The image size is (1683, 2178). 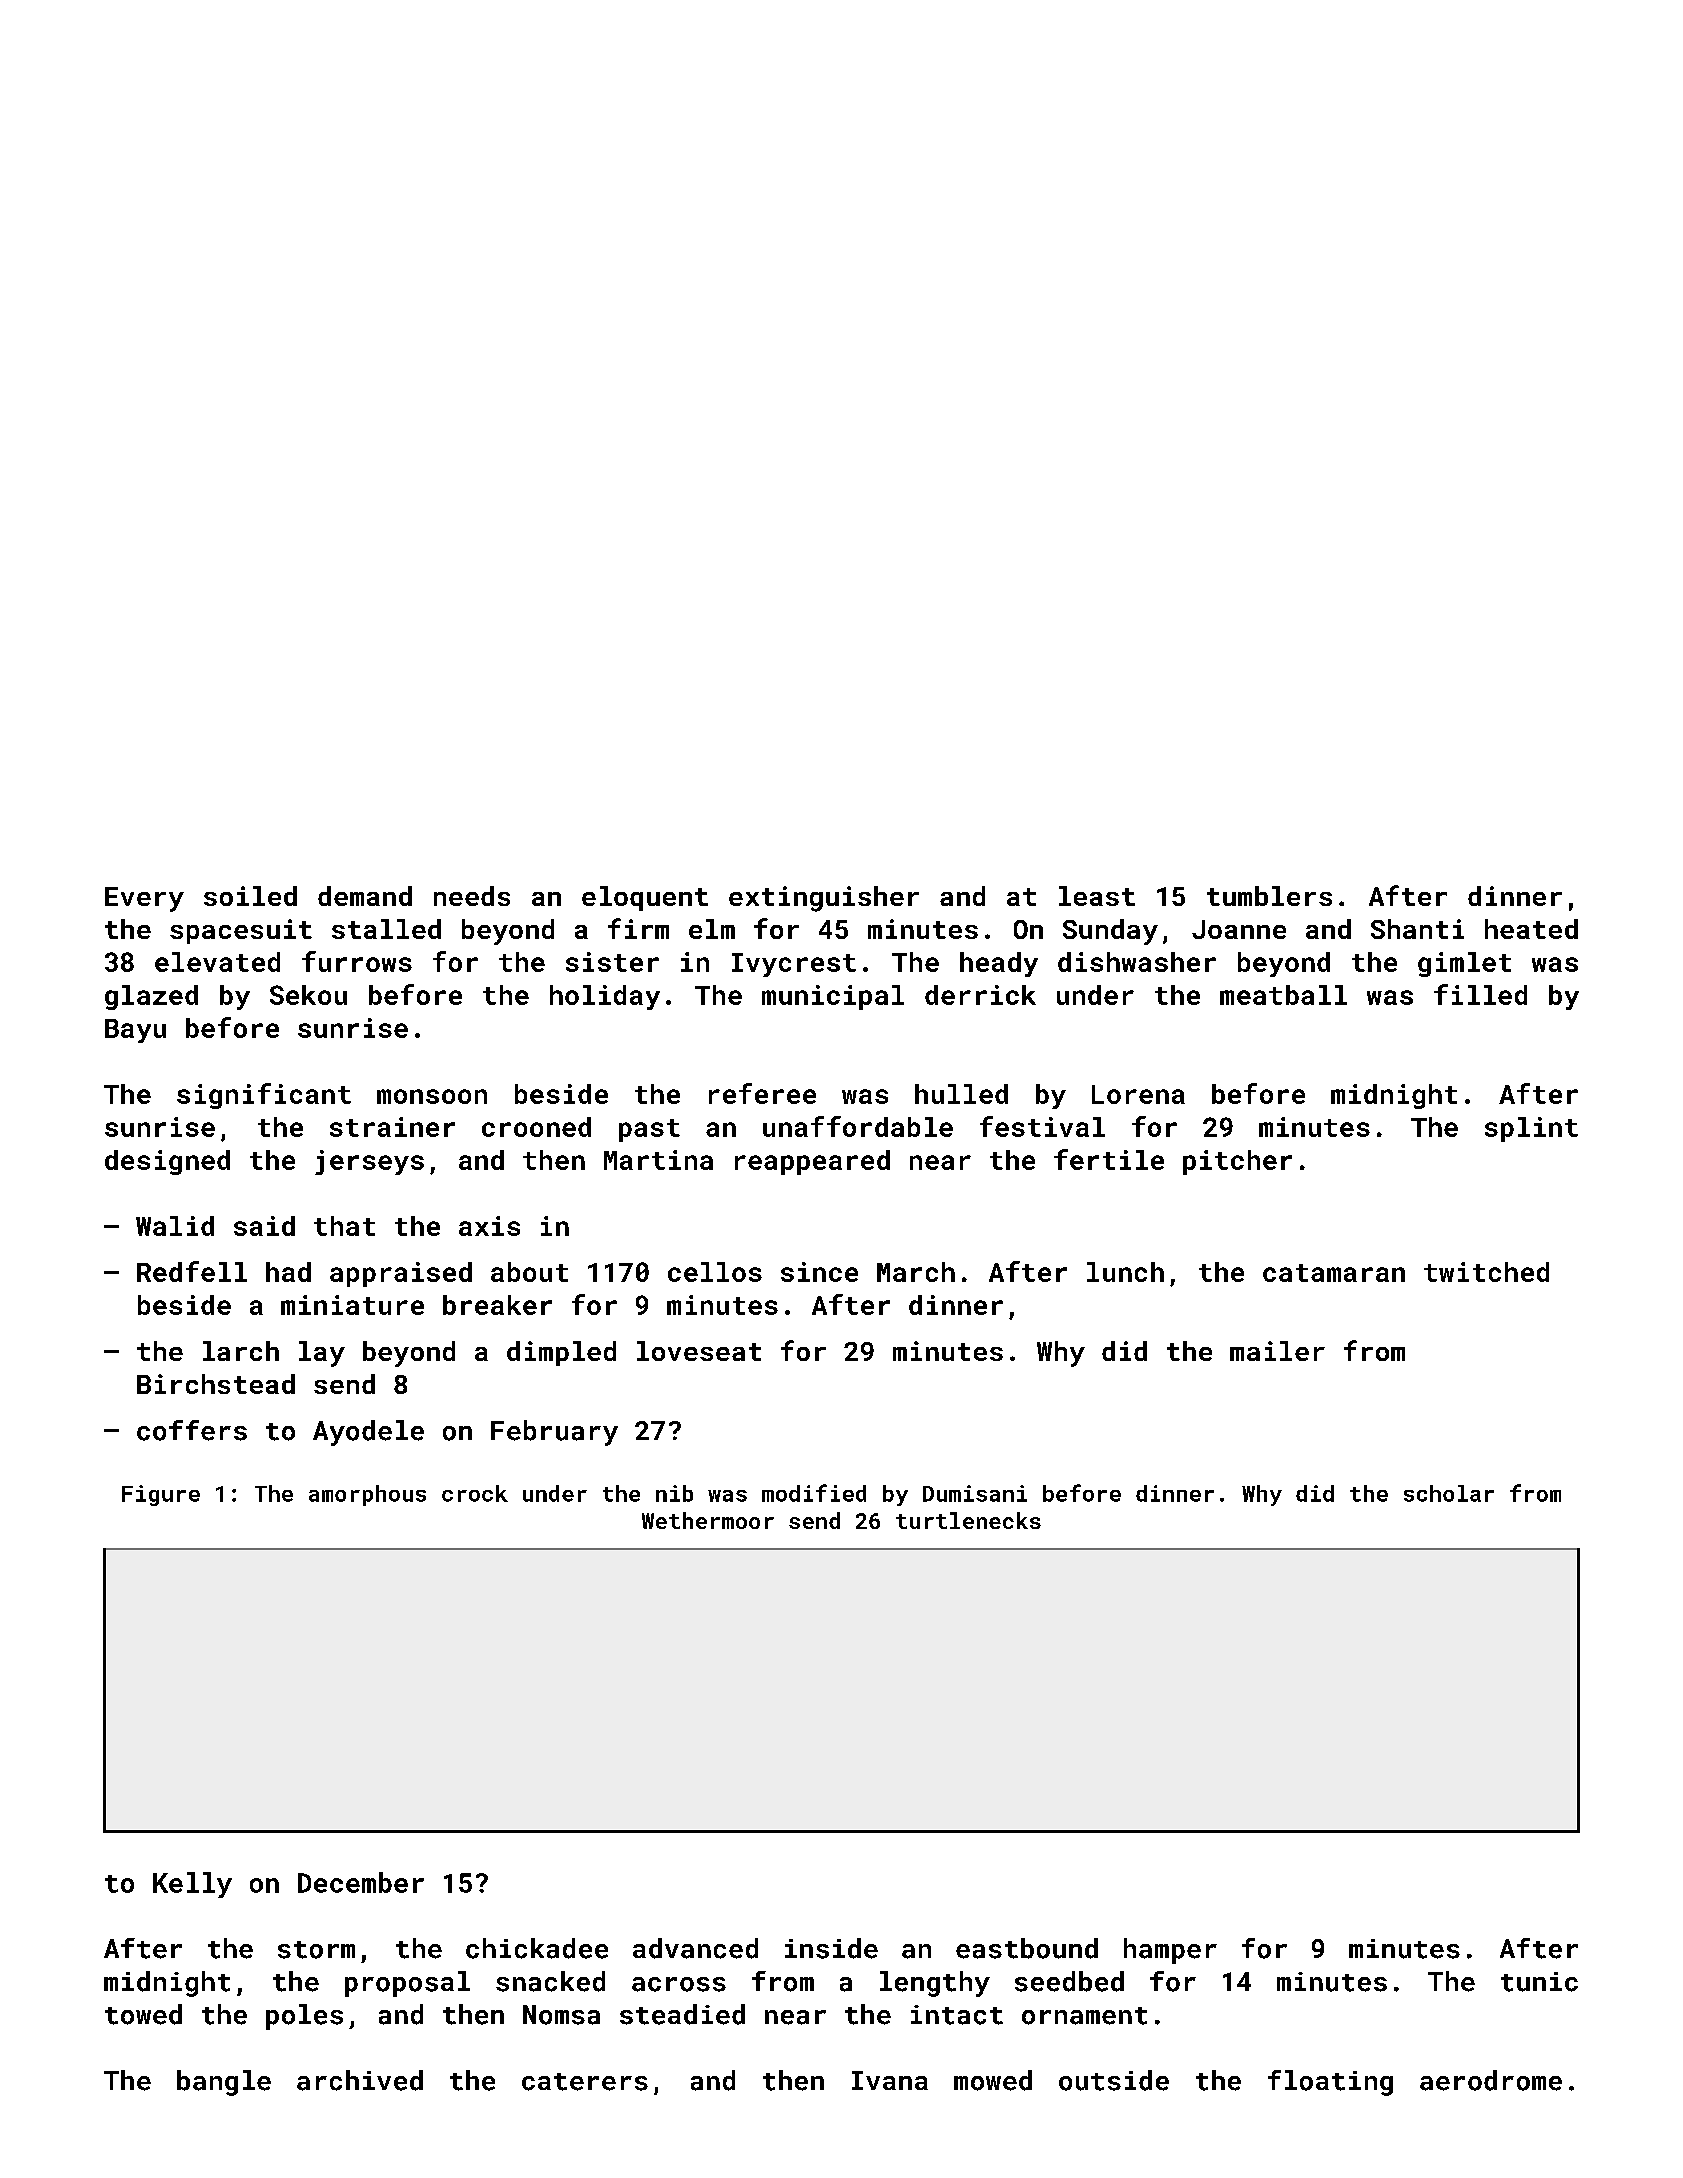 I want to click on outside, so click(x=1114, y=2080).
